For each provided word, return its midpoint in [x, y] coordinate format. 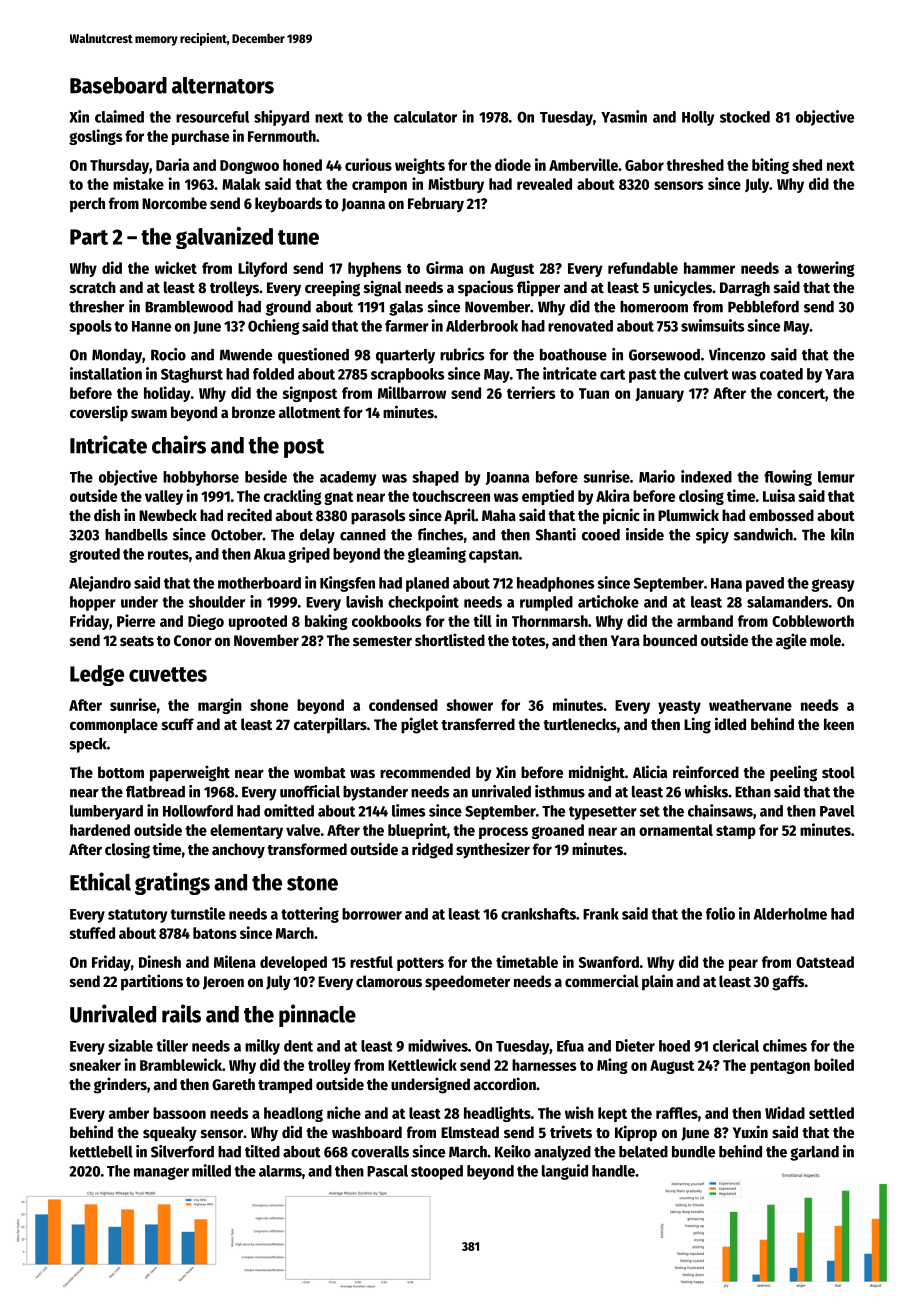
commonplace [114, 726]
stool [838, 772]
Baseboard [118, 85]
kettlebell [101, 1152]
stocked [745, 117]
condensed [403, 705]
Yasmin [624, 116]
